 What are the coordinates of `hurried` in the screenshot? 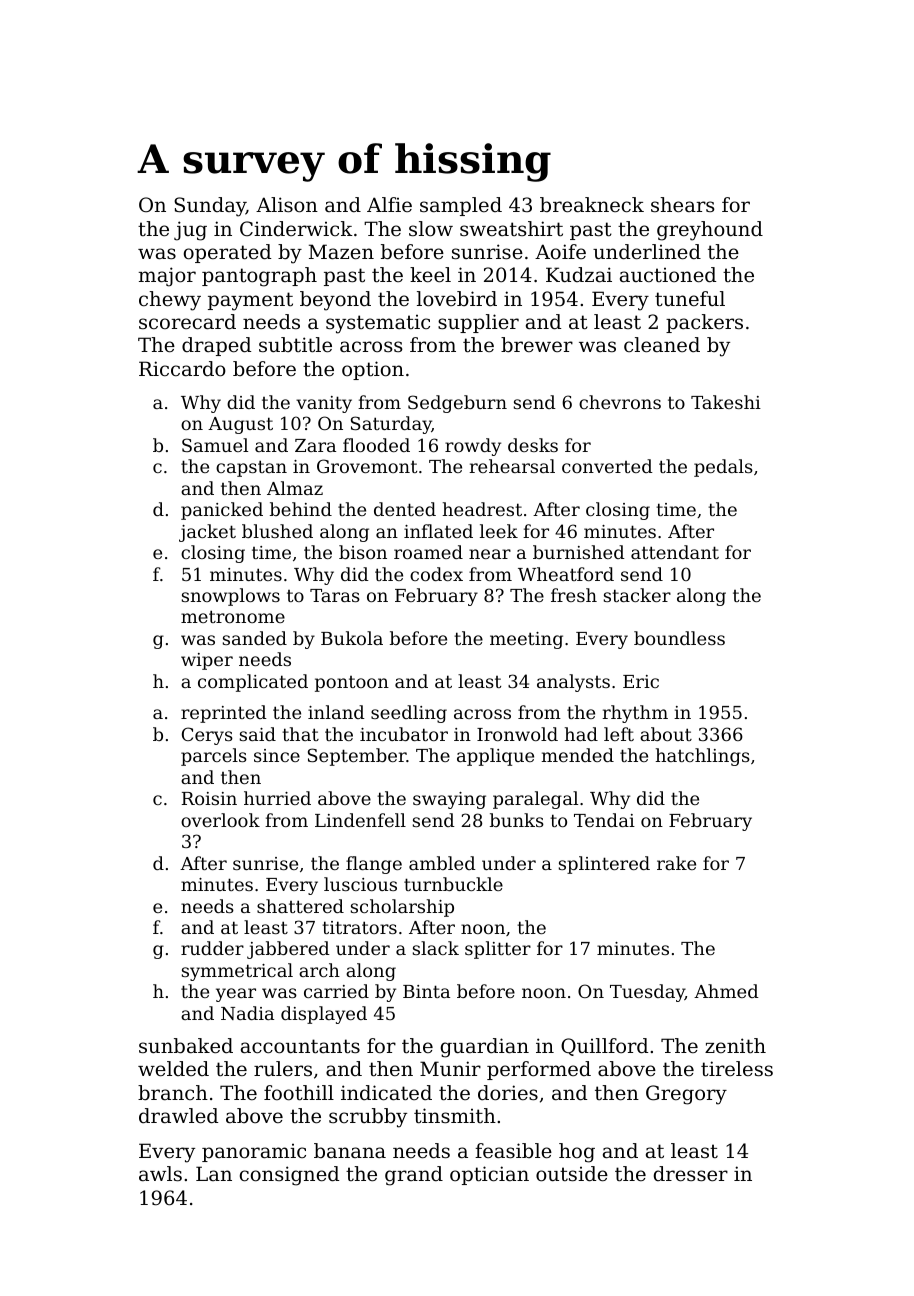 It's located at (277, 798).
